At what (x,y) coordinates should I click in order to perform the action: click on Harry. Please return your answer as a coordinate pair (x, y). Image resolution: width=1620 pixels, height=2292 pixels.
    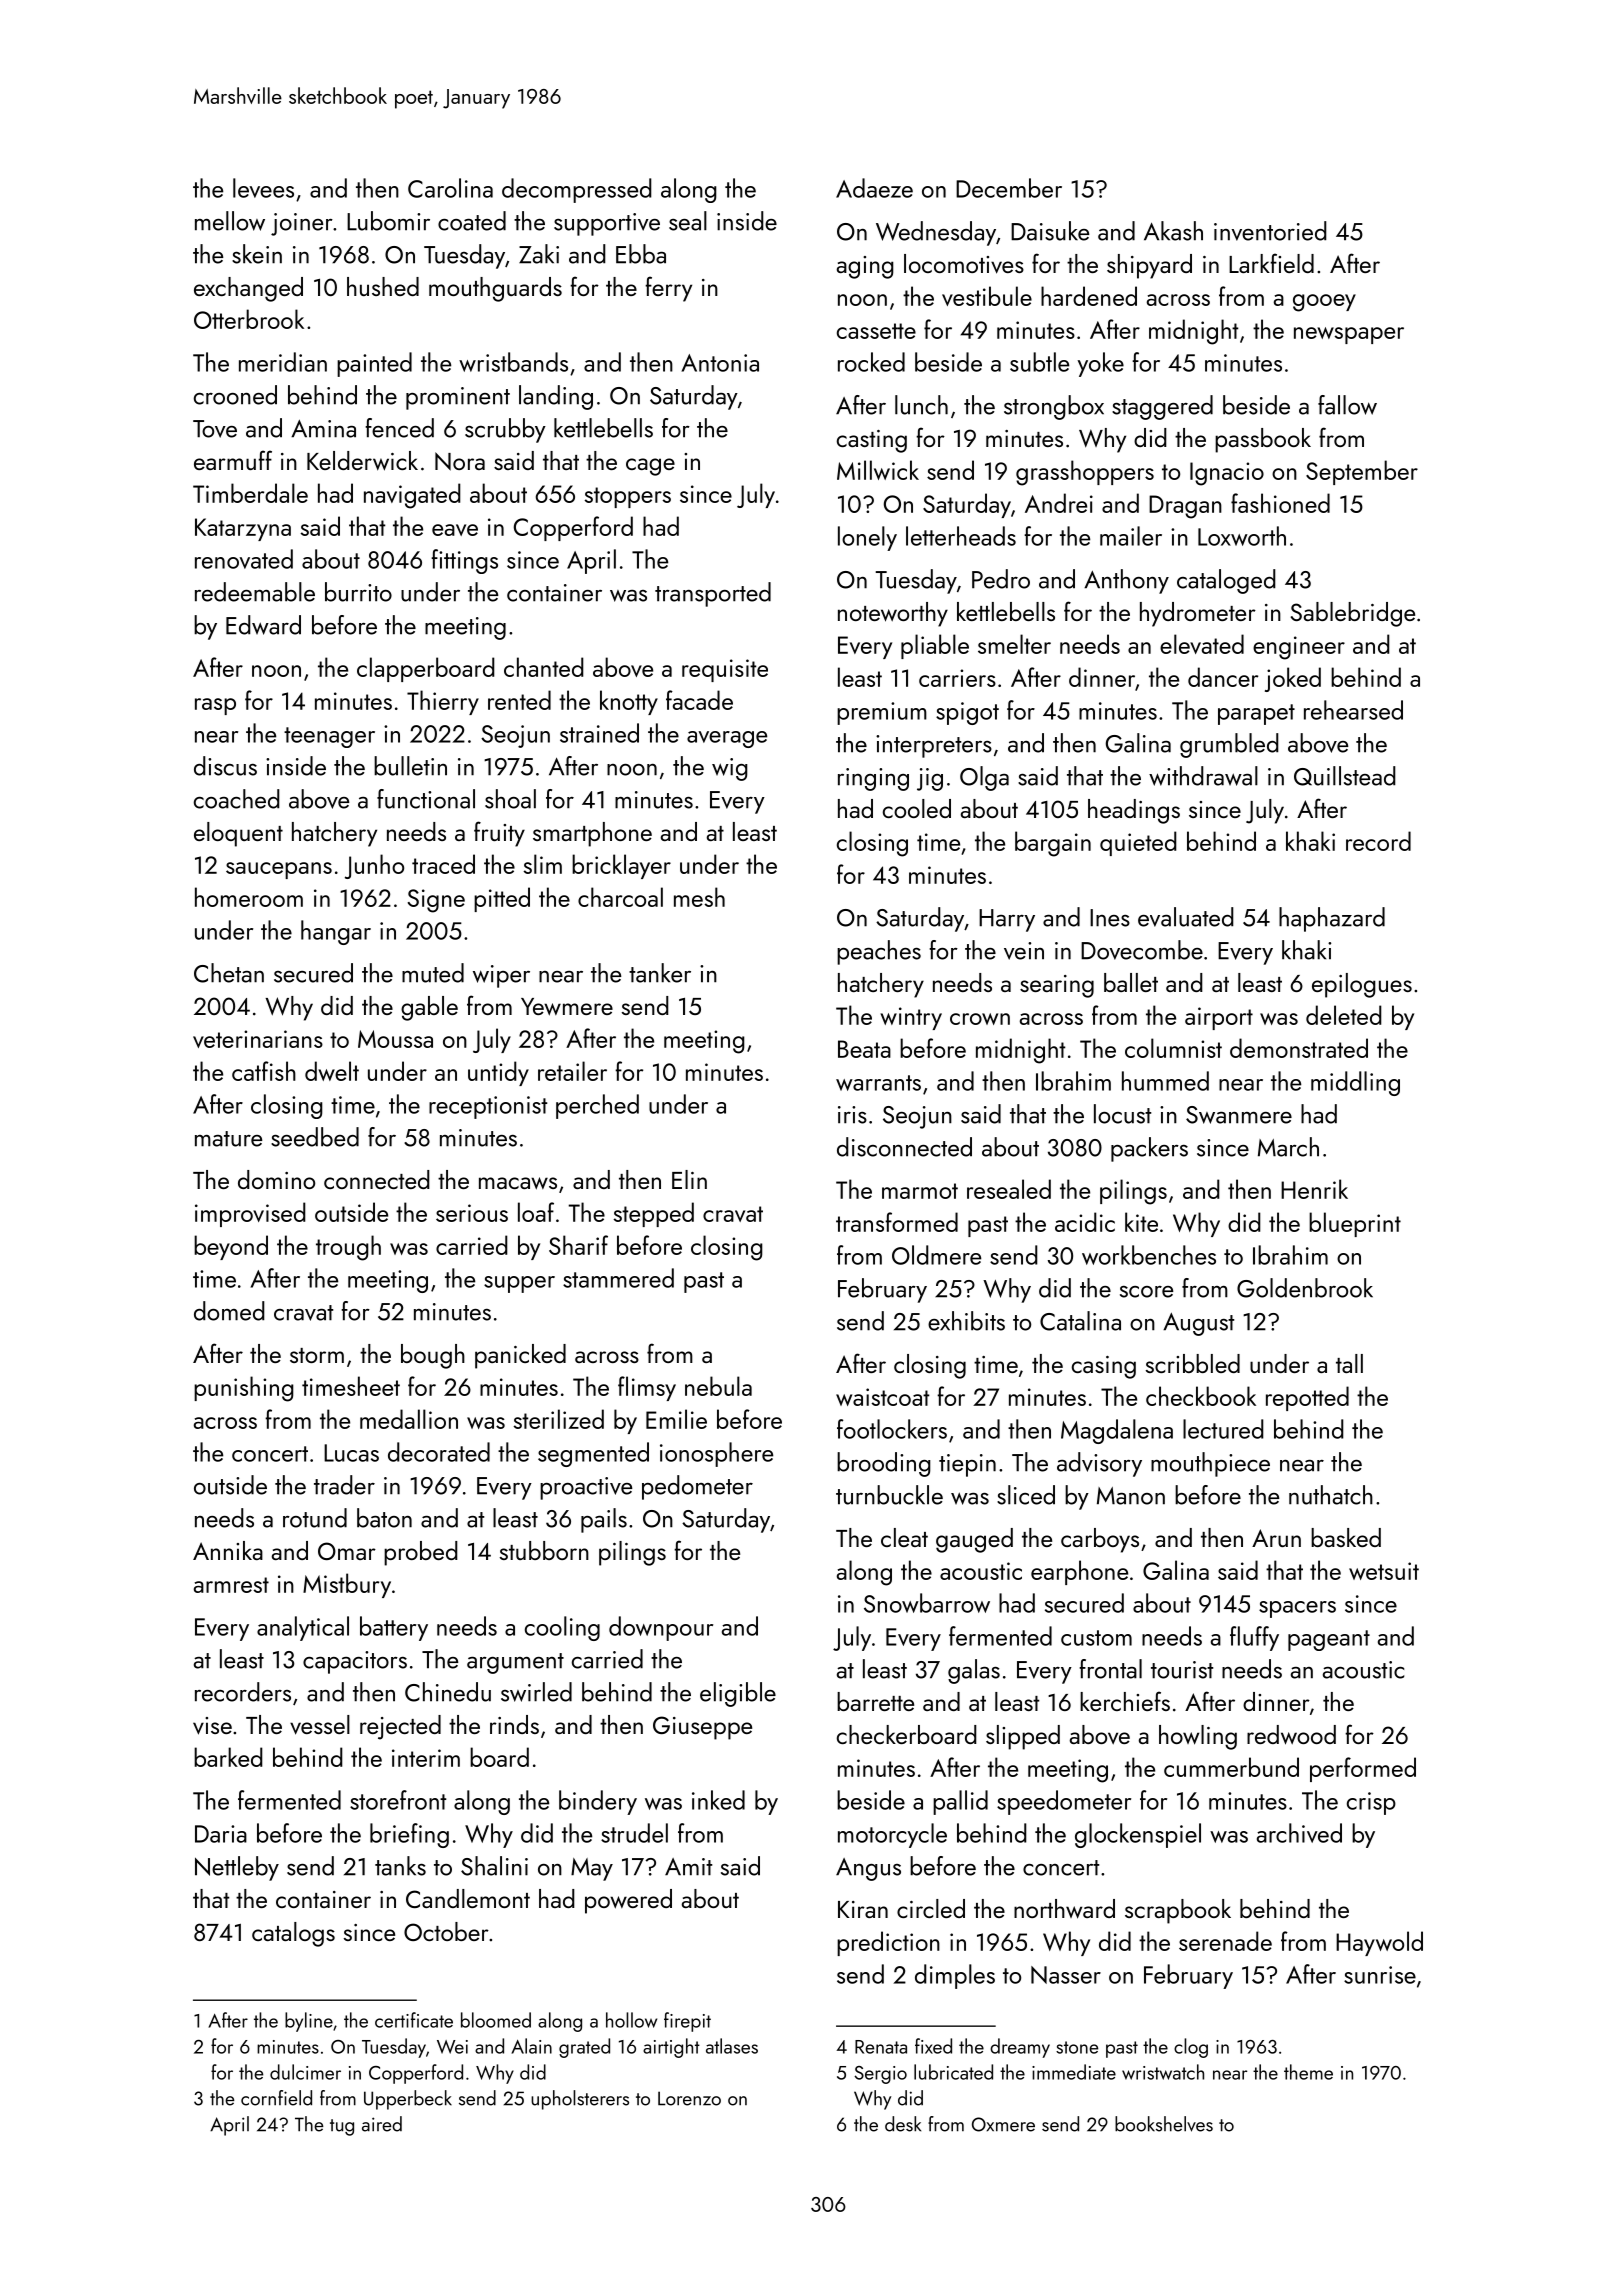
    Looking at the image, I should click on (1007, 920).
